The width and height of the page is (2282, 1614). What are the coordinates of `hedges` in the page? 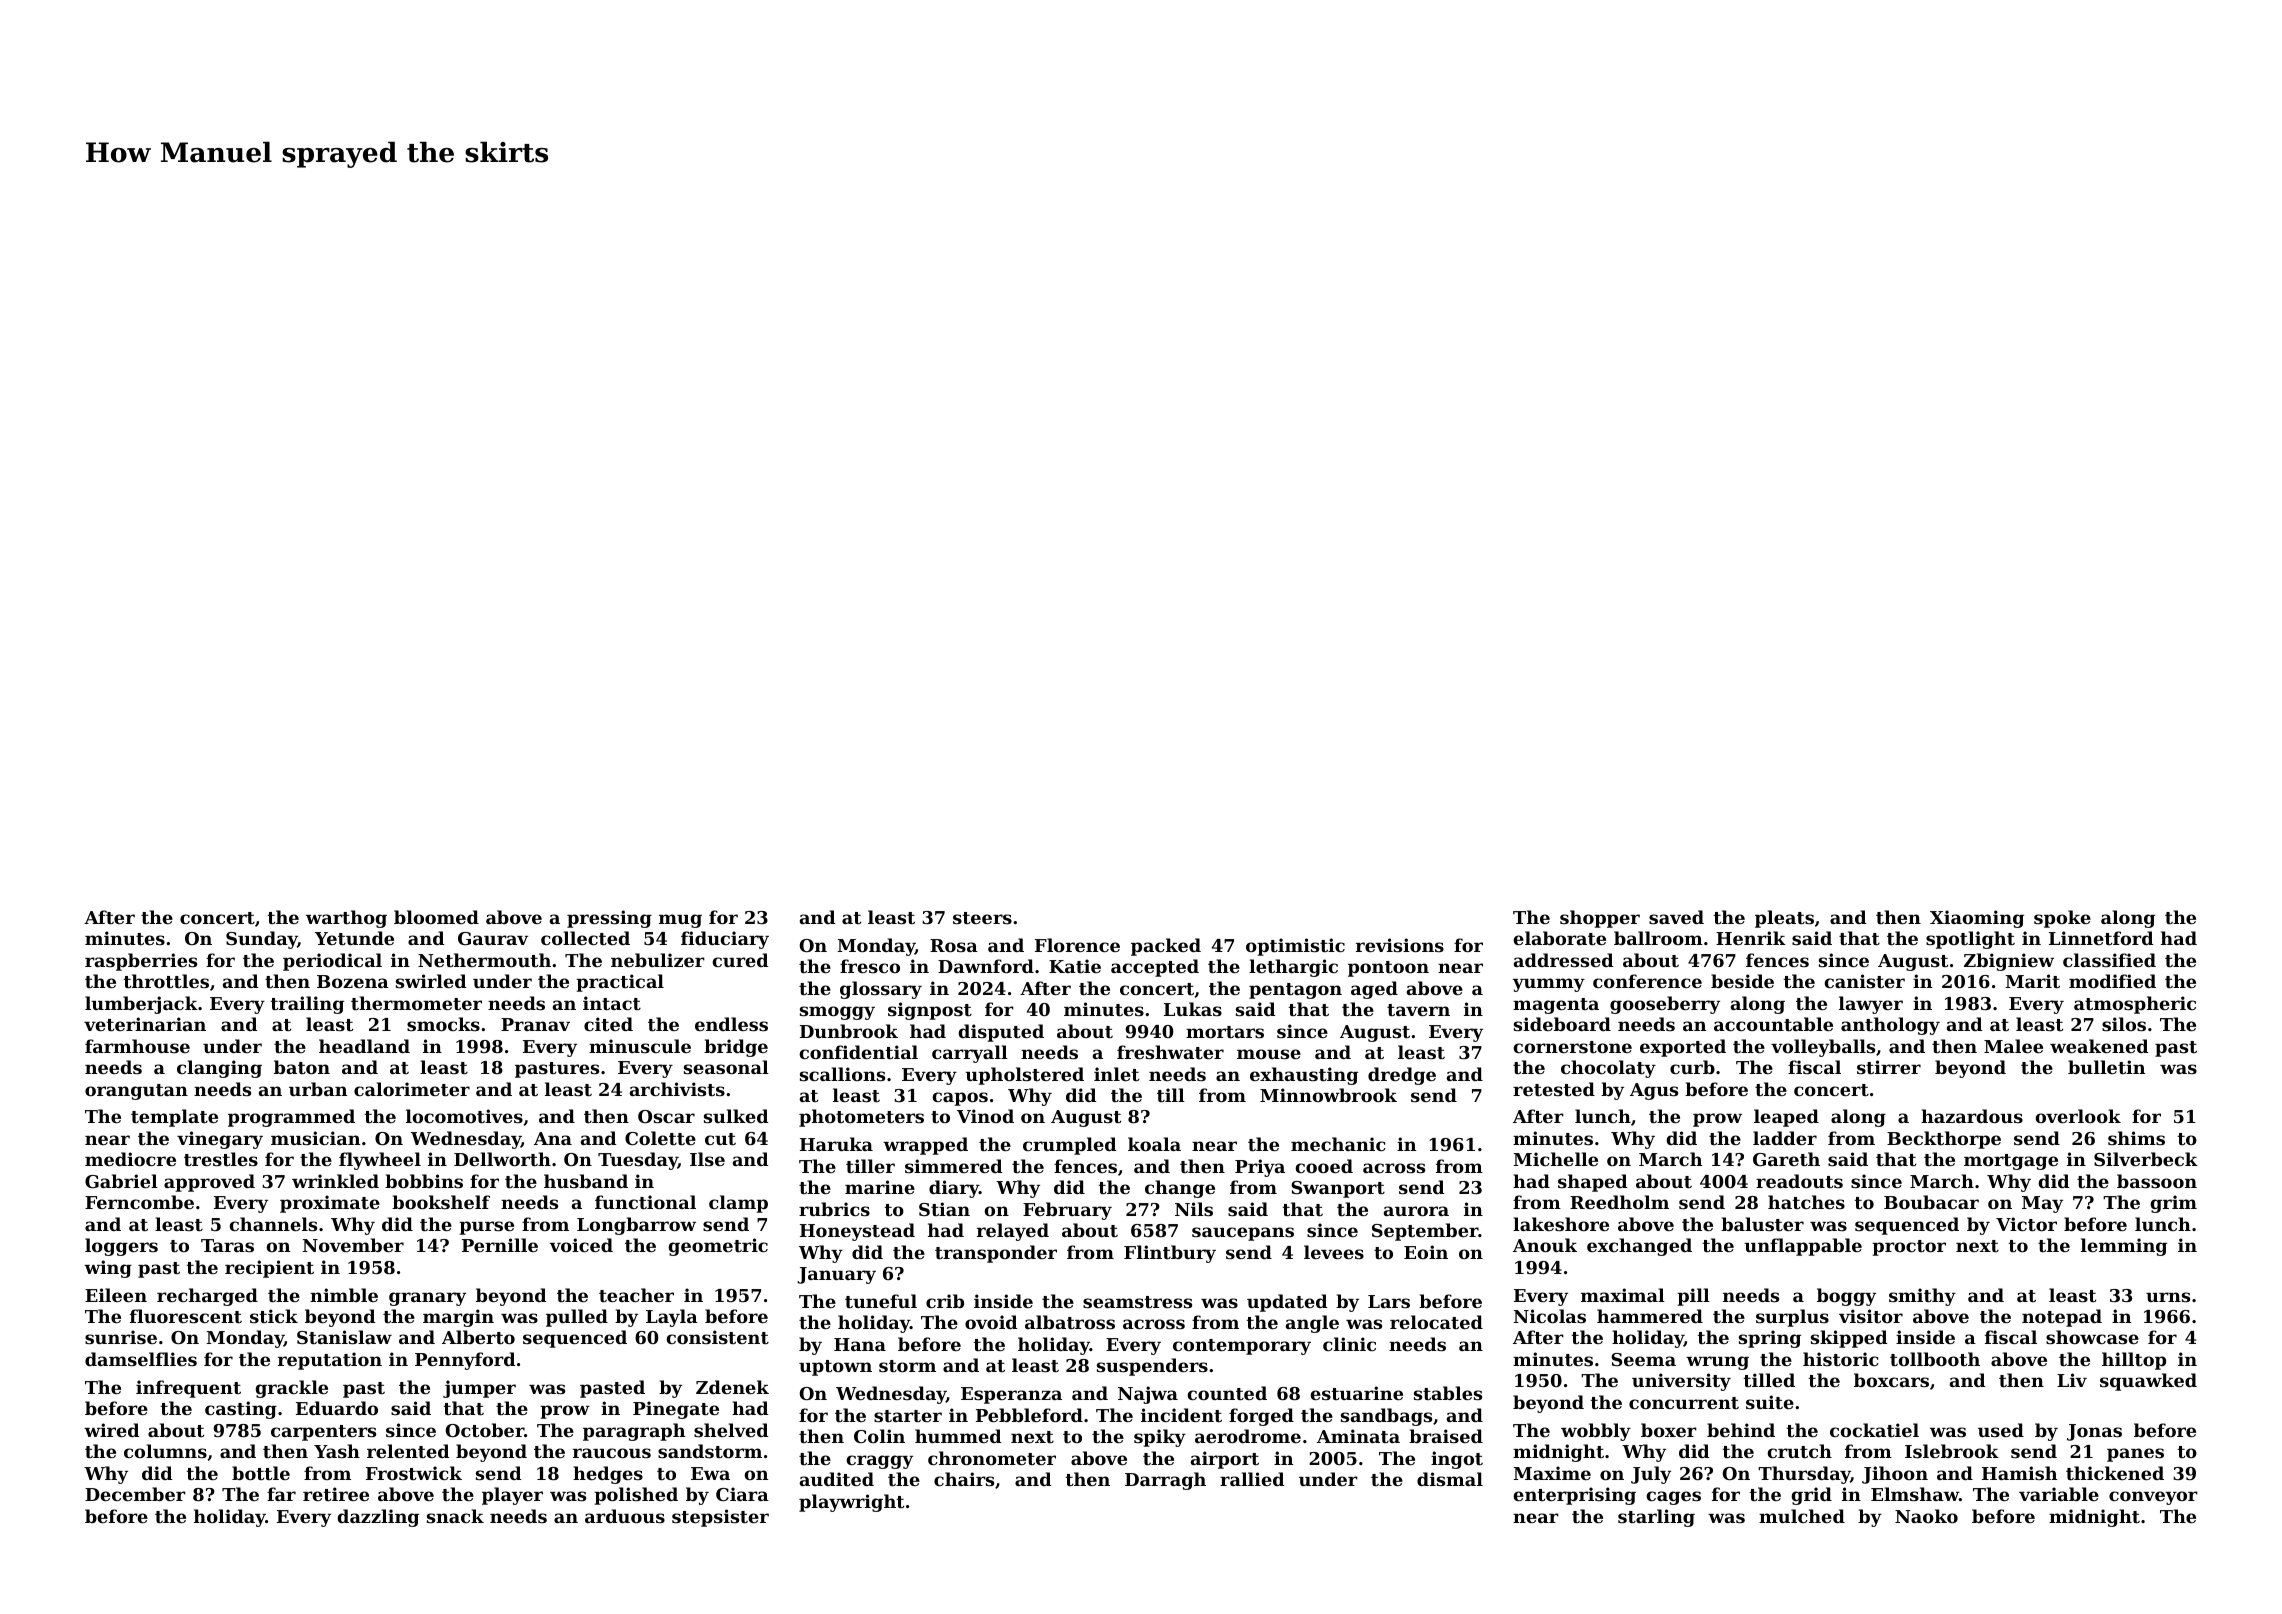 It's located at (608, 1475).
